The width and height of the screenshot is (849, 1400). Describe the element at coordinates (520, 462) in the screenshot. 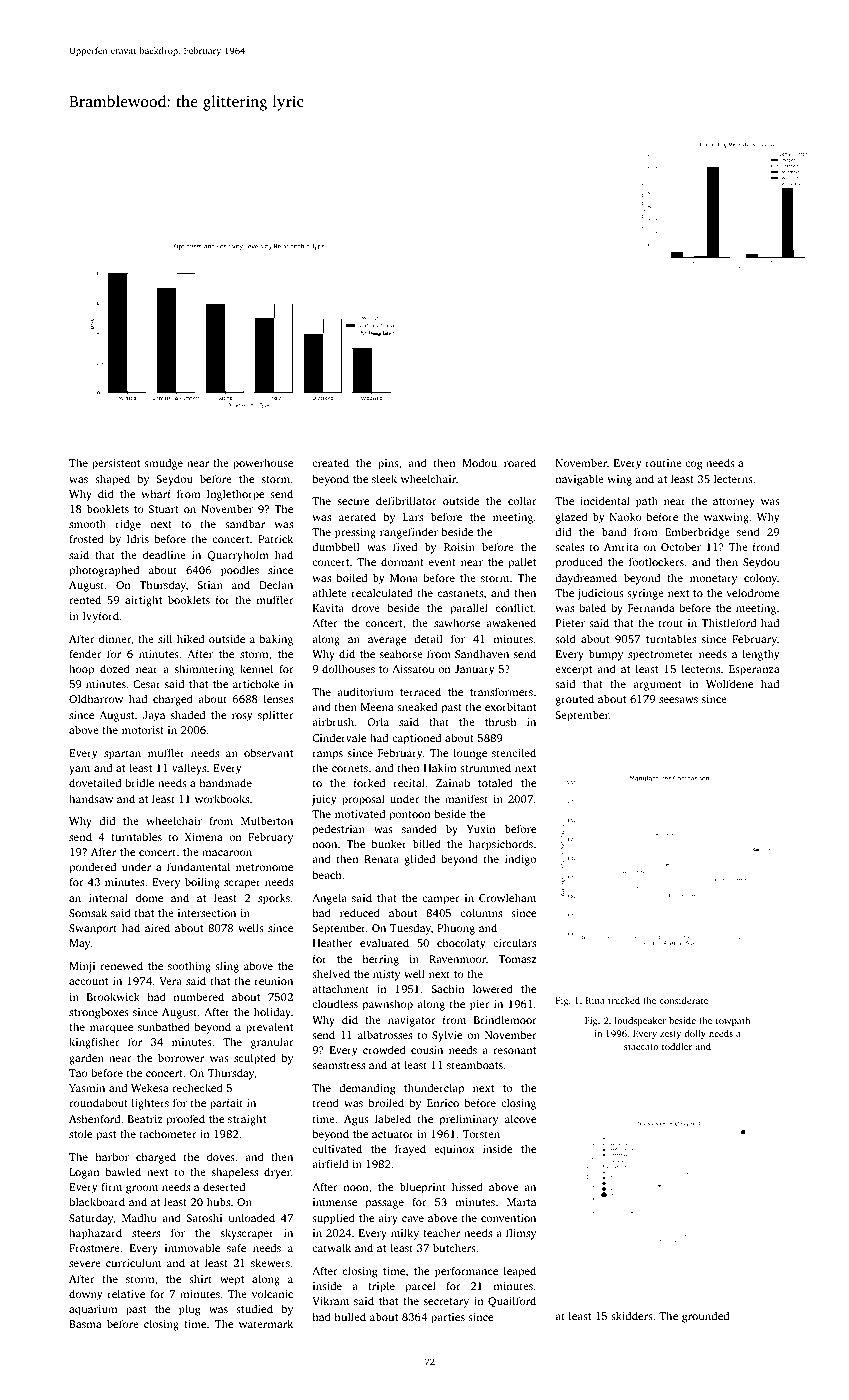

I see `roared` at that location.
